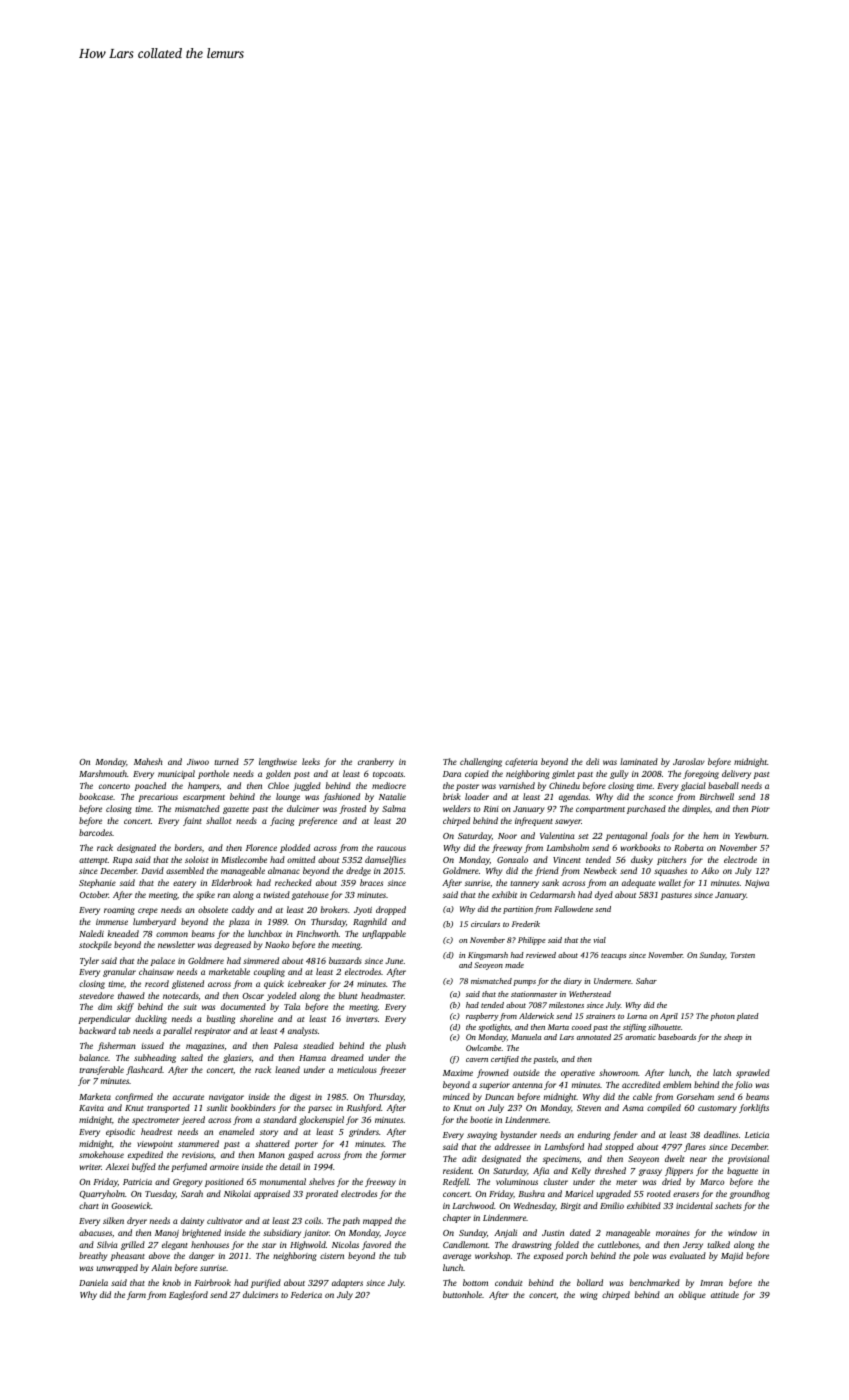  What do you see at coordinates (311, 761) in the image?
I see `leeks` at bounding box center [311, 761].
